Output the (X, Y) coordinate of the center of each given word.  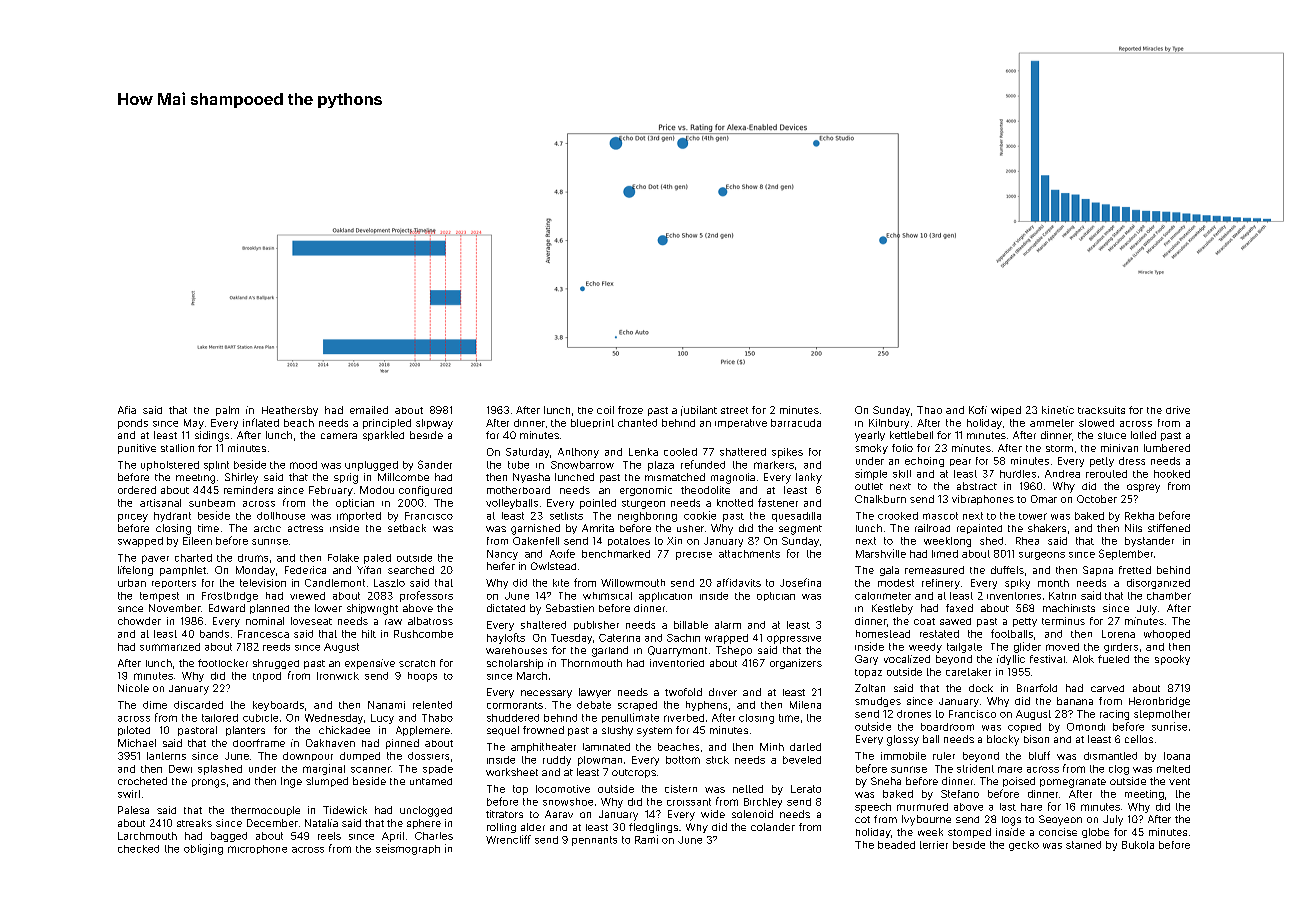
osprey (1143, 488)
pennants (594, 841)
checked (138, 849)
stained (1083, 845)
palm (227, 411)
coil (605, 410)
